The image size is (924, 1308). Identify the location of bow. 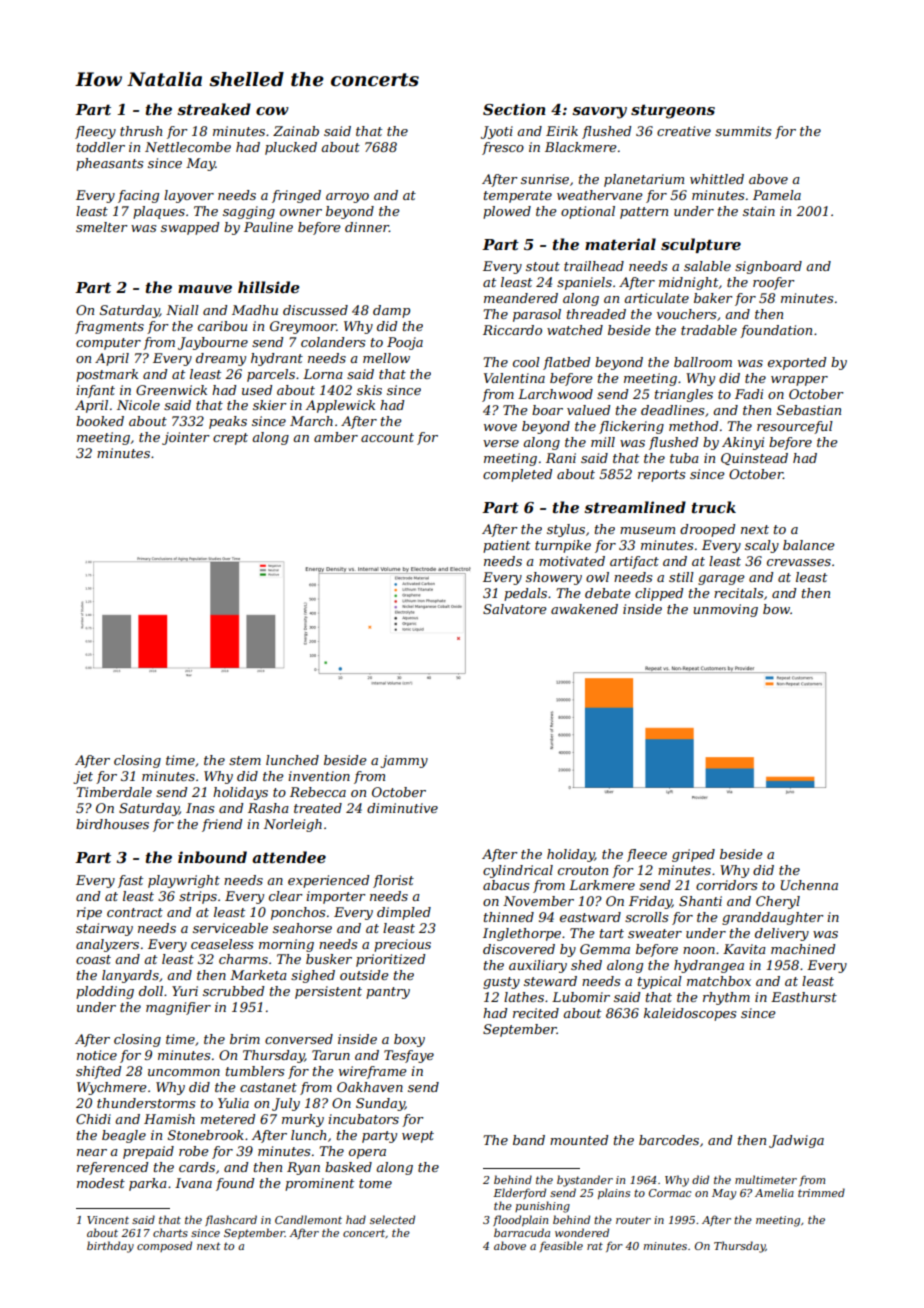
(776, 609).
